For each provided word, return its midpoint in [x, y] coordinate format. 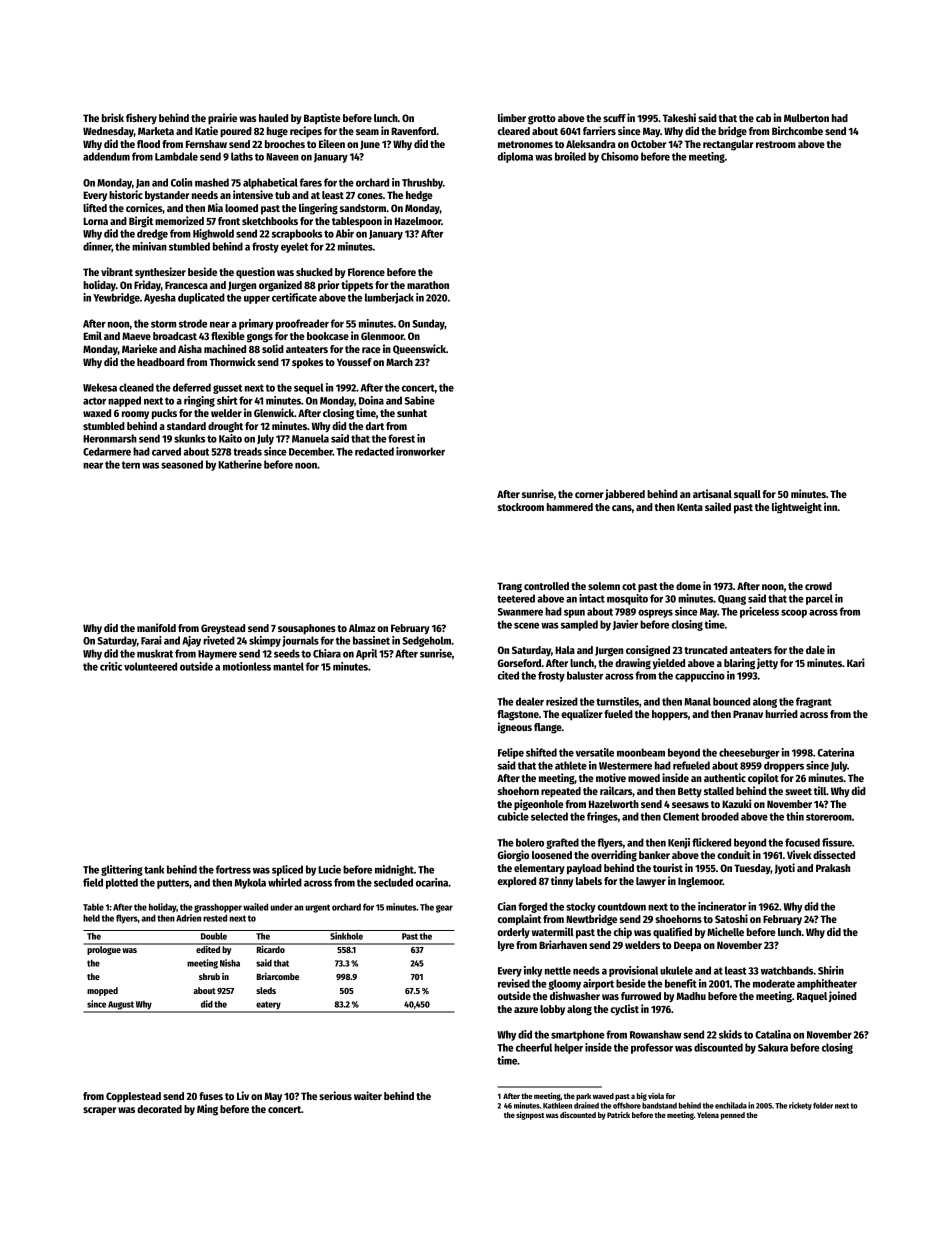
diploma [515, 157]
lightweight [797, 508]
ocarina [432, 882]
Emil [92, 335]
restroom [776, 144]
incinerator [722, 906]
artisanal [712, 493]
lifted [95, 207]
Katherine [240, 464]
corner [589, 495]
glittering [122, 870]
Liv [243, 1095]
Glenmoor [382, 336]
